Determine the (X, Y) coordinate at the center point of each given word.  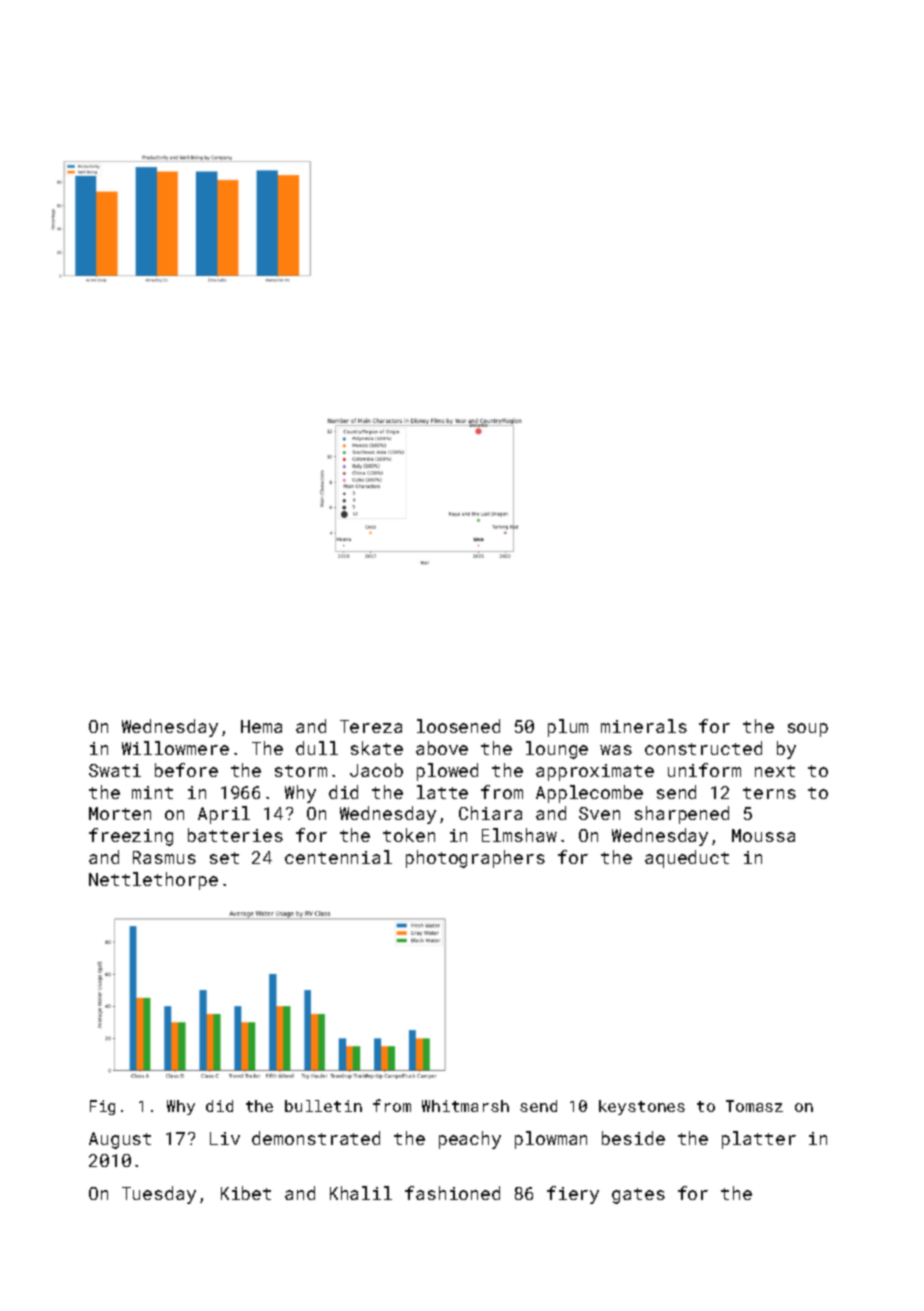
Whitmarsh (465, 1106)
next (775, 771)
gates (638, 1196)
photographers (475, 859)
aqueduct (687, 859)
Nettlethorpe (153, 881)
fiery (573, 1195)
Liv (225, 1138)
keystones (642, 1107)
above (442, 748)
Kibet (246, 1193)
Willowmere (175, 748)
